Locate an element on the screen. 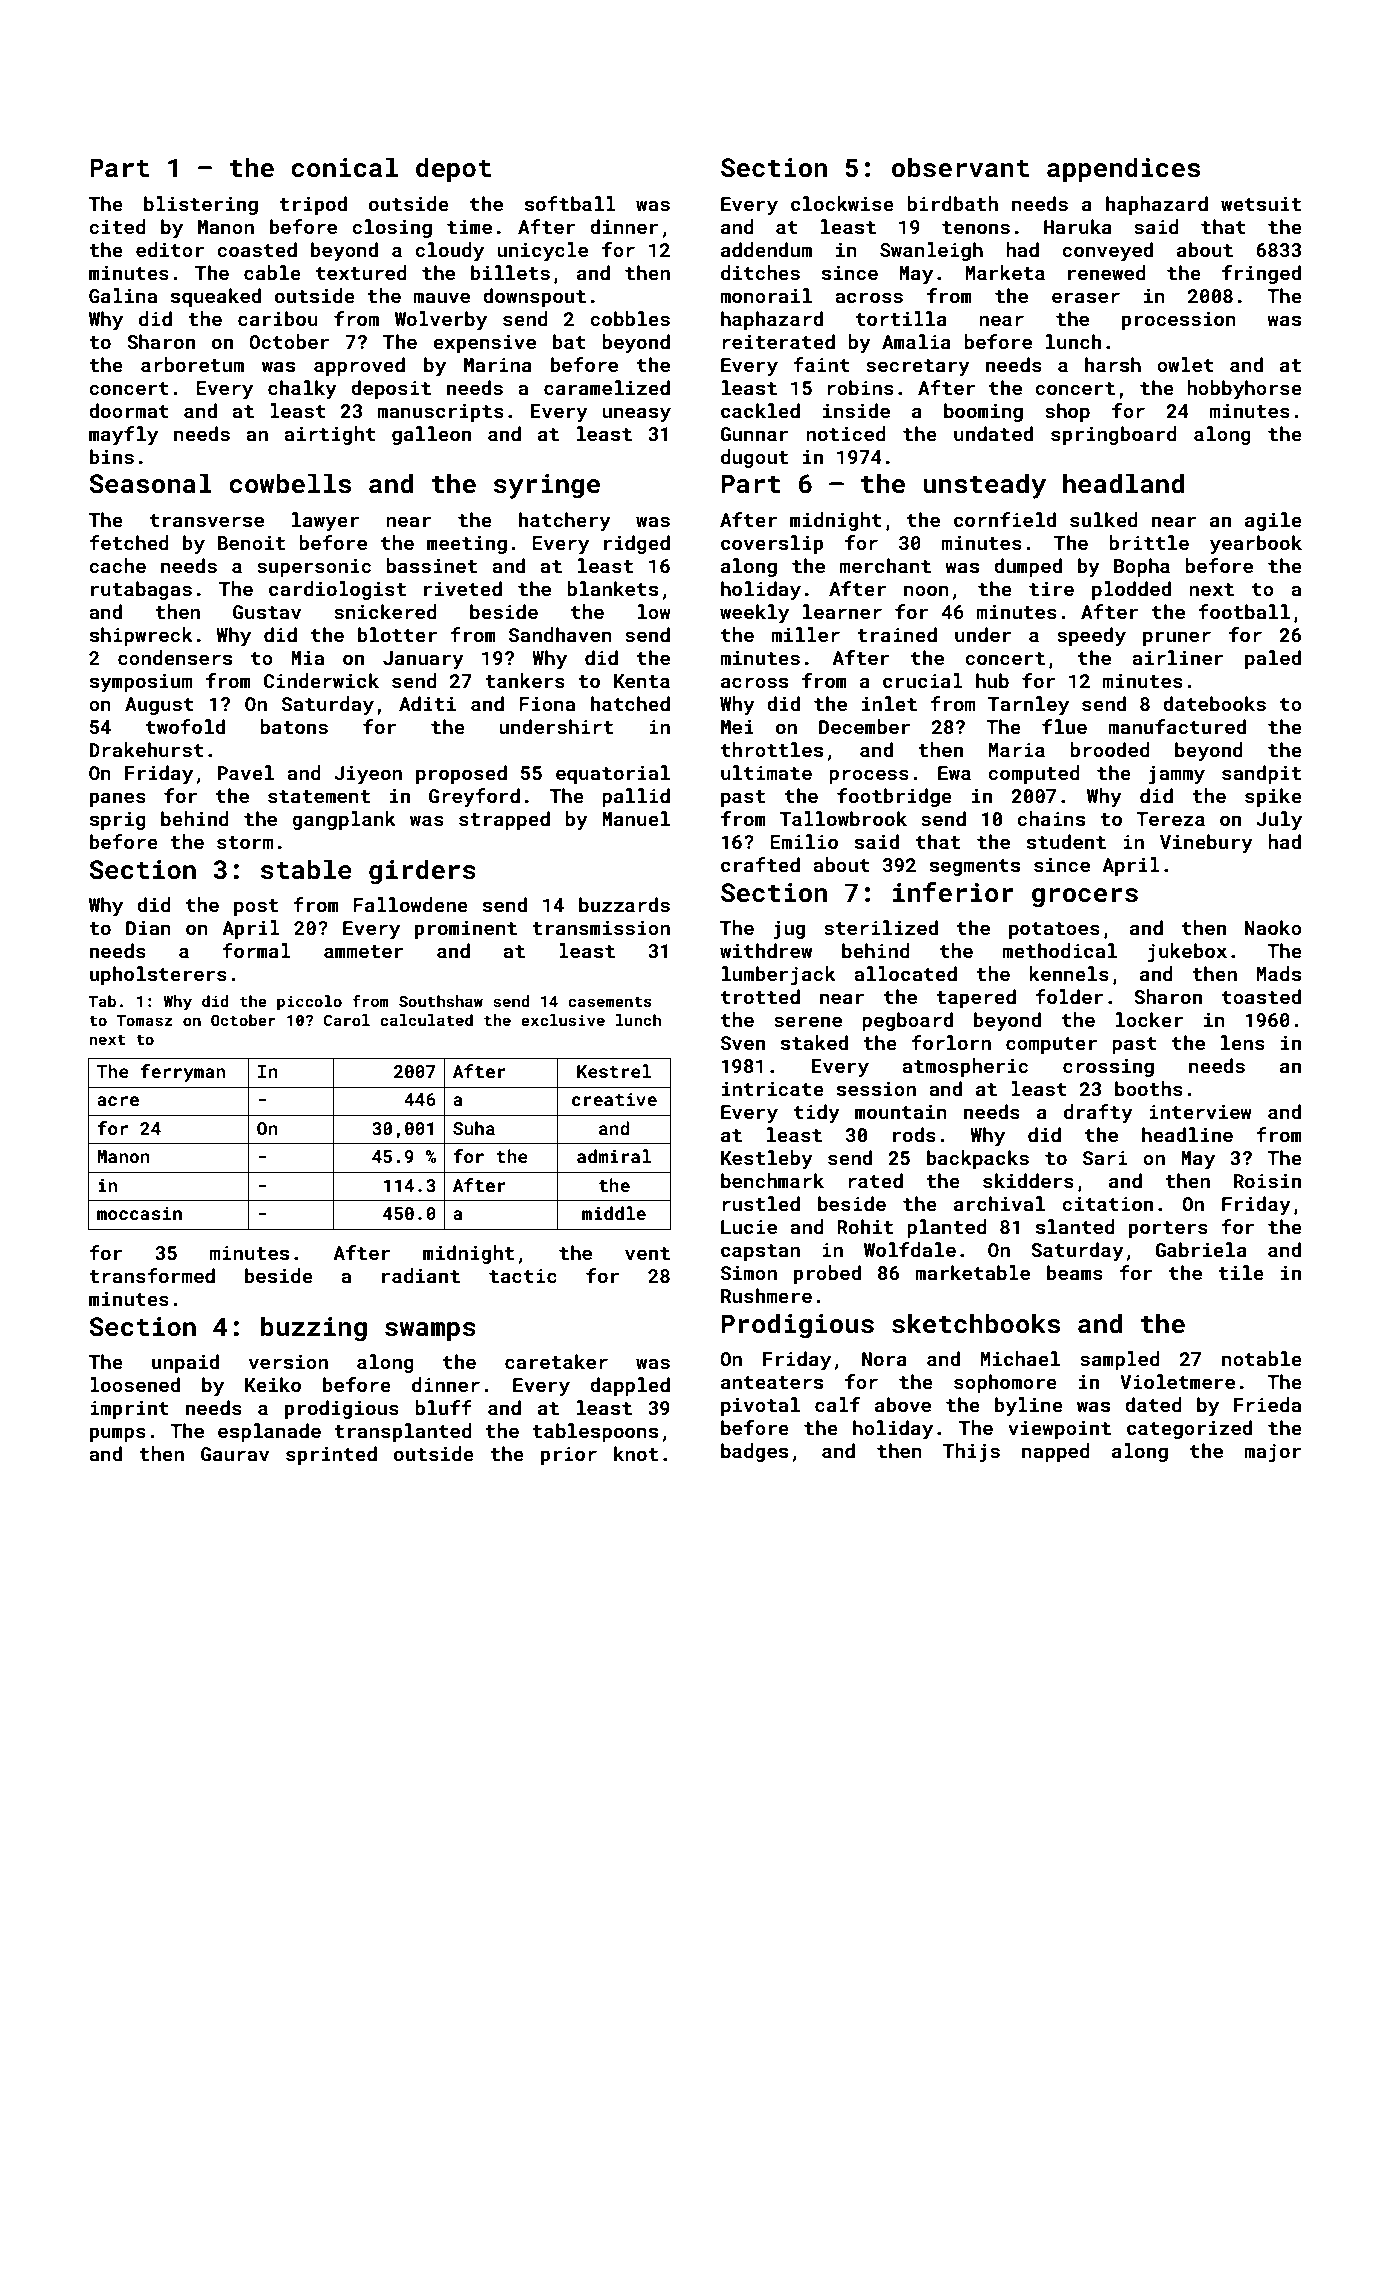 The height and width of the screenshot is (2292, 1391). Jiyeon is located at coordinates (368, 775).
